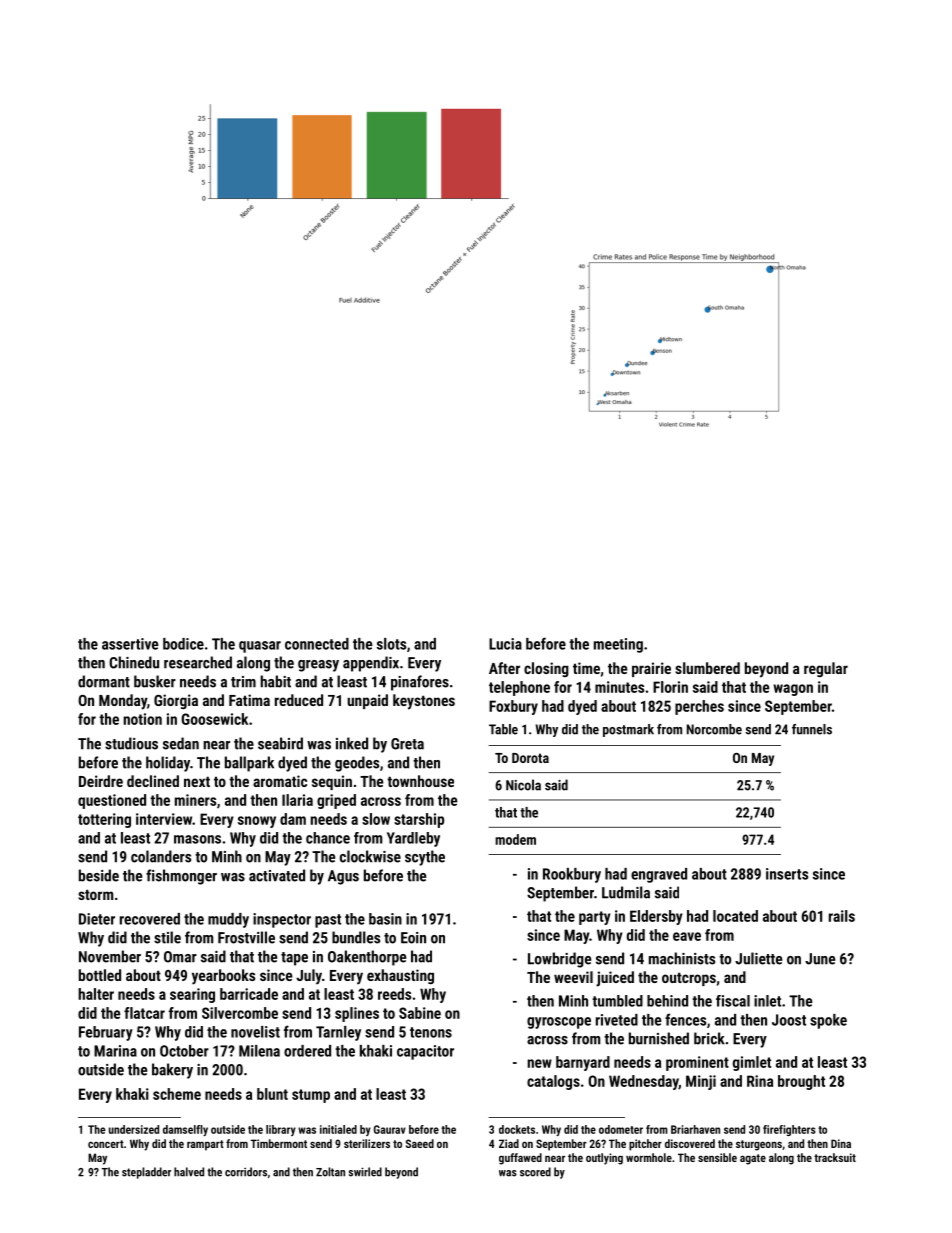 This image has width=952, height=1233. I want to click on Dorota, so click(530, 758).
